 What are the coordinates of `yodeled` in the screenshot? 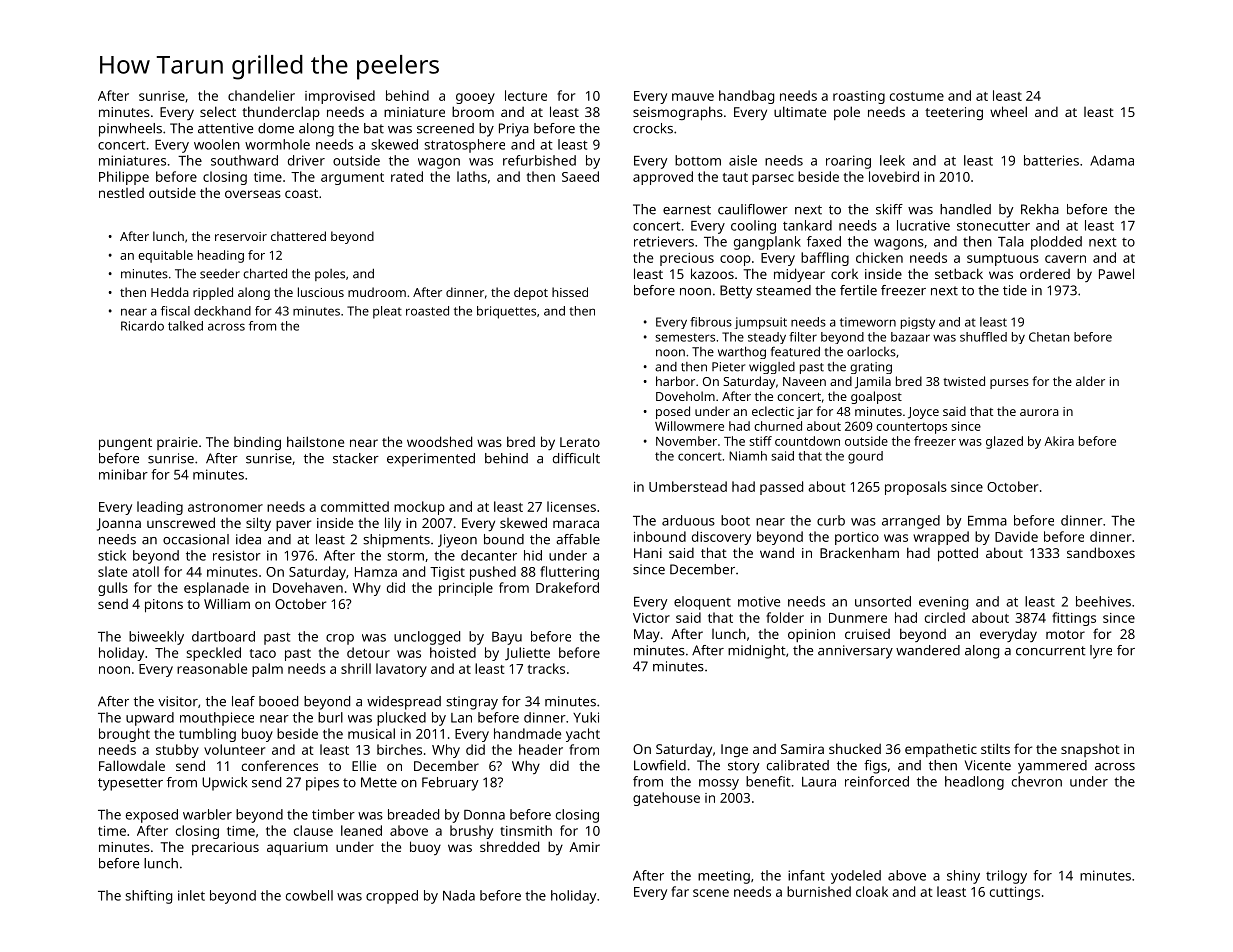 It's located at (856, 877).
